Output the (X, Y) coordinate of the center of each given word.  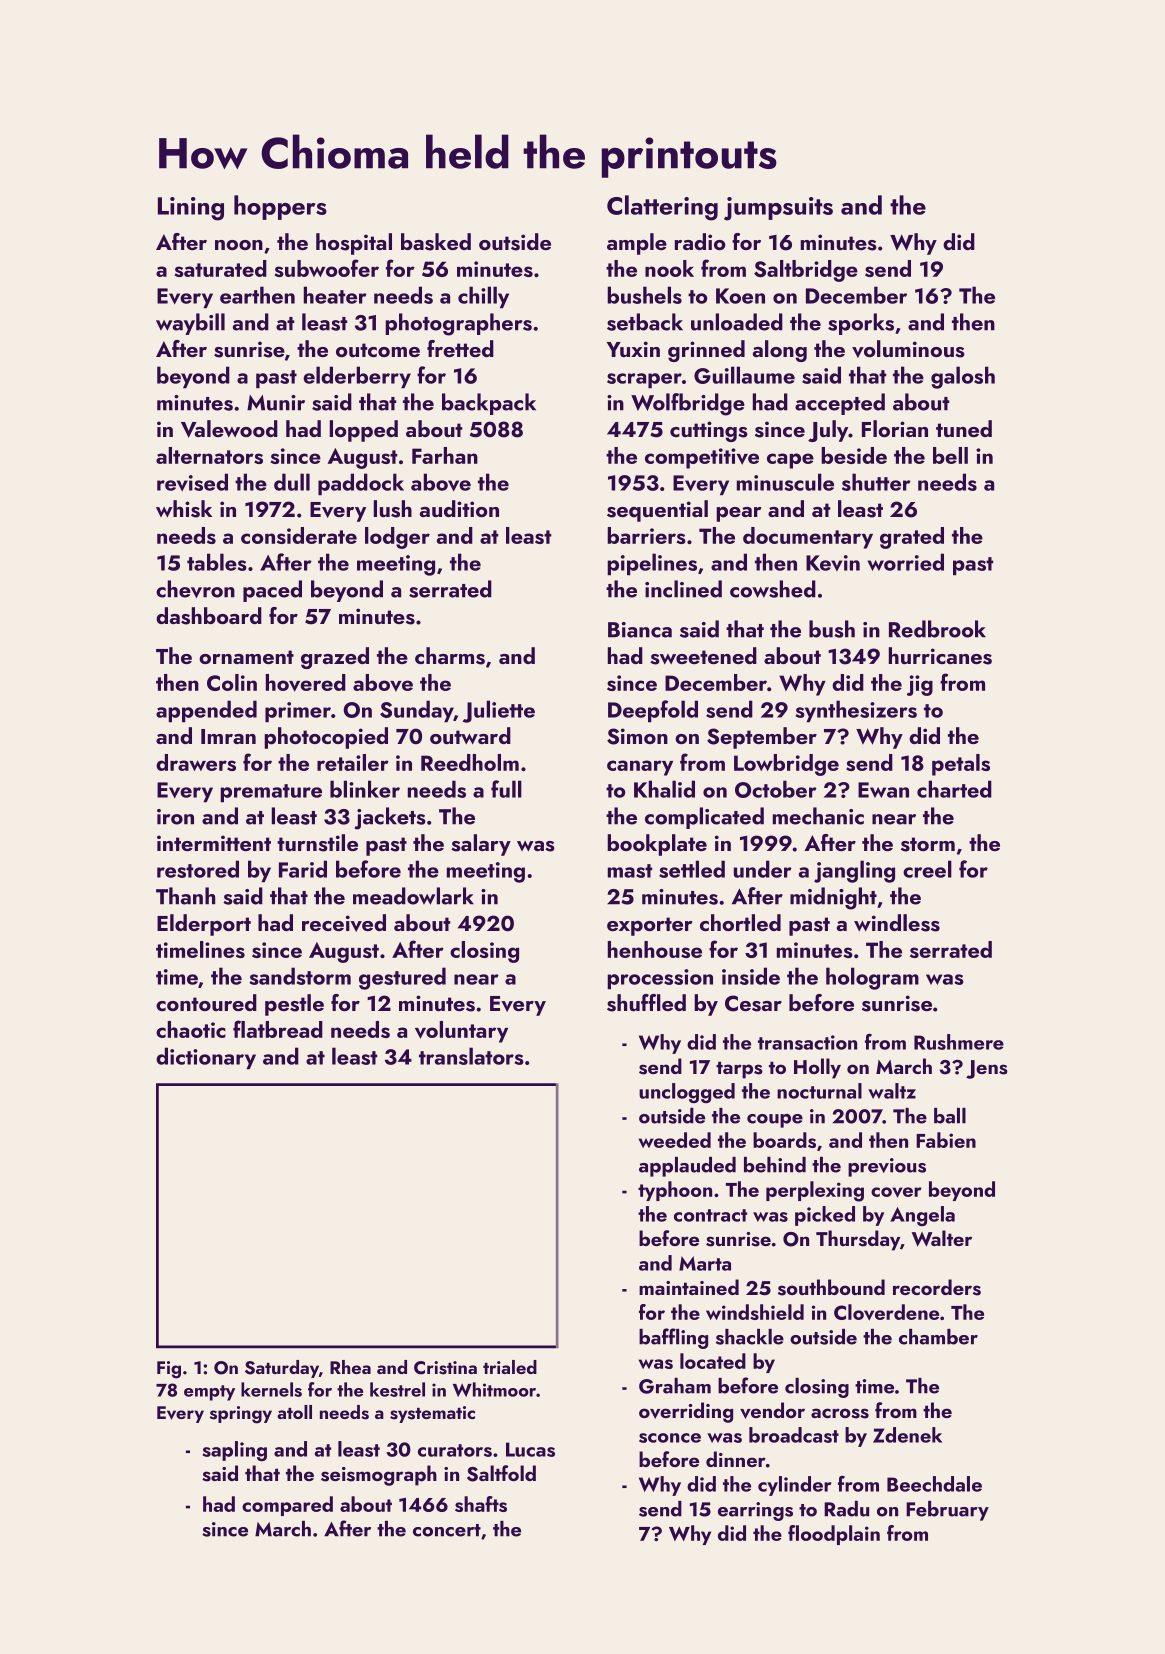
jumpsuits (778, 209)
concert (447, 1530)
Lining (191, 209)
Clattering (662, 208)
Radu (846, 1509)
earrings (755, 1511)
